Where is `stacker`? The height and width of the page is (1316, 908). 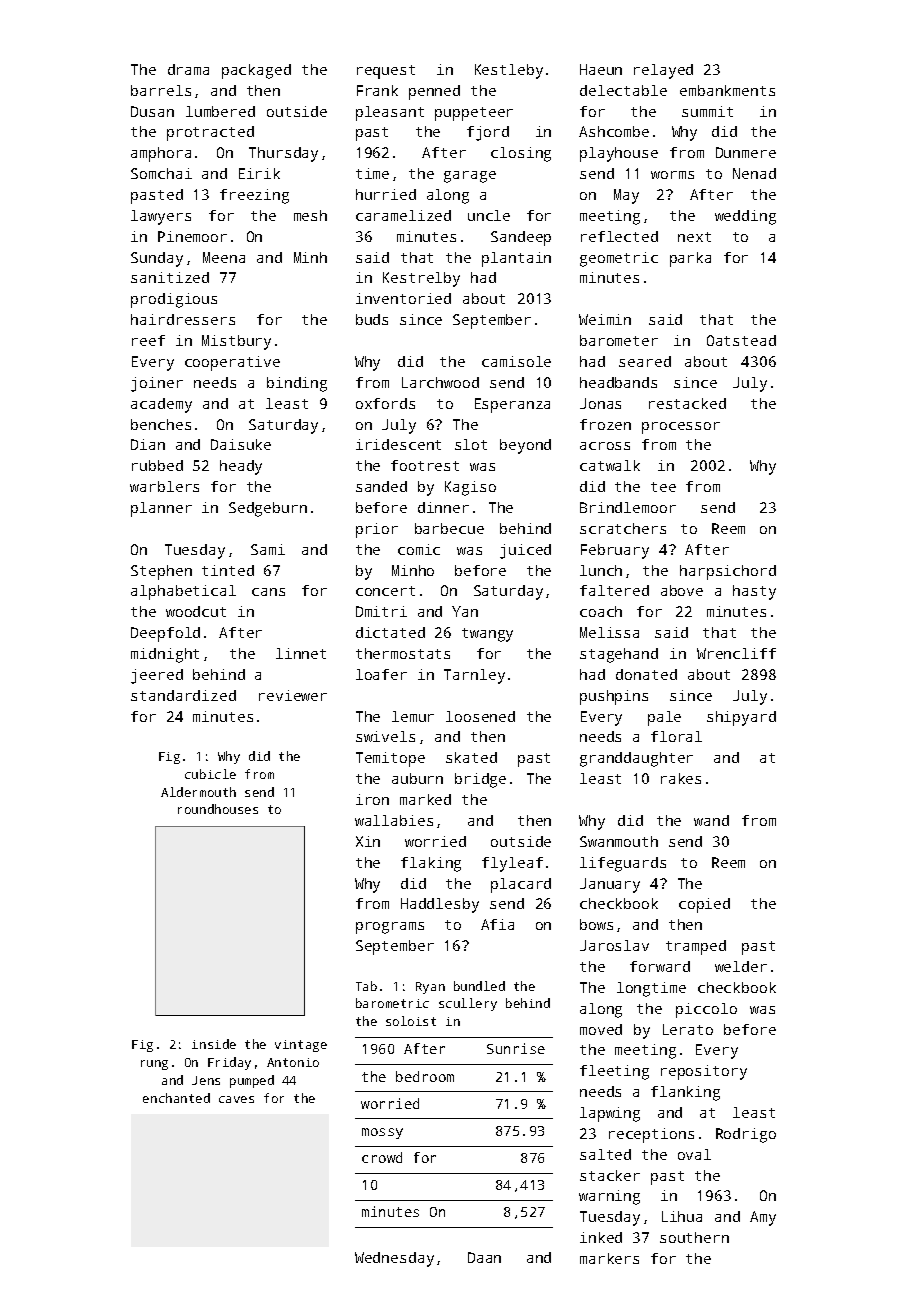
stacker is located at coordinates (610, 1175).
